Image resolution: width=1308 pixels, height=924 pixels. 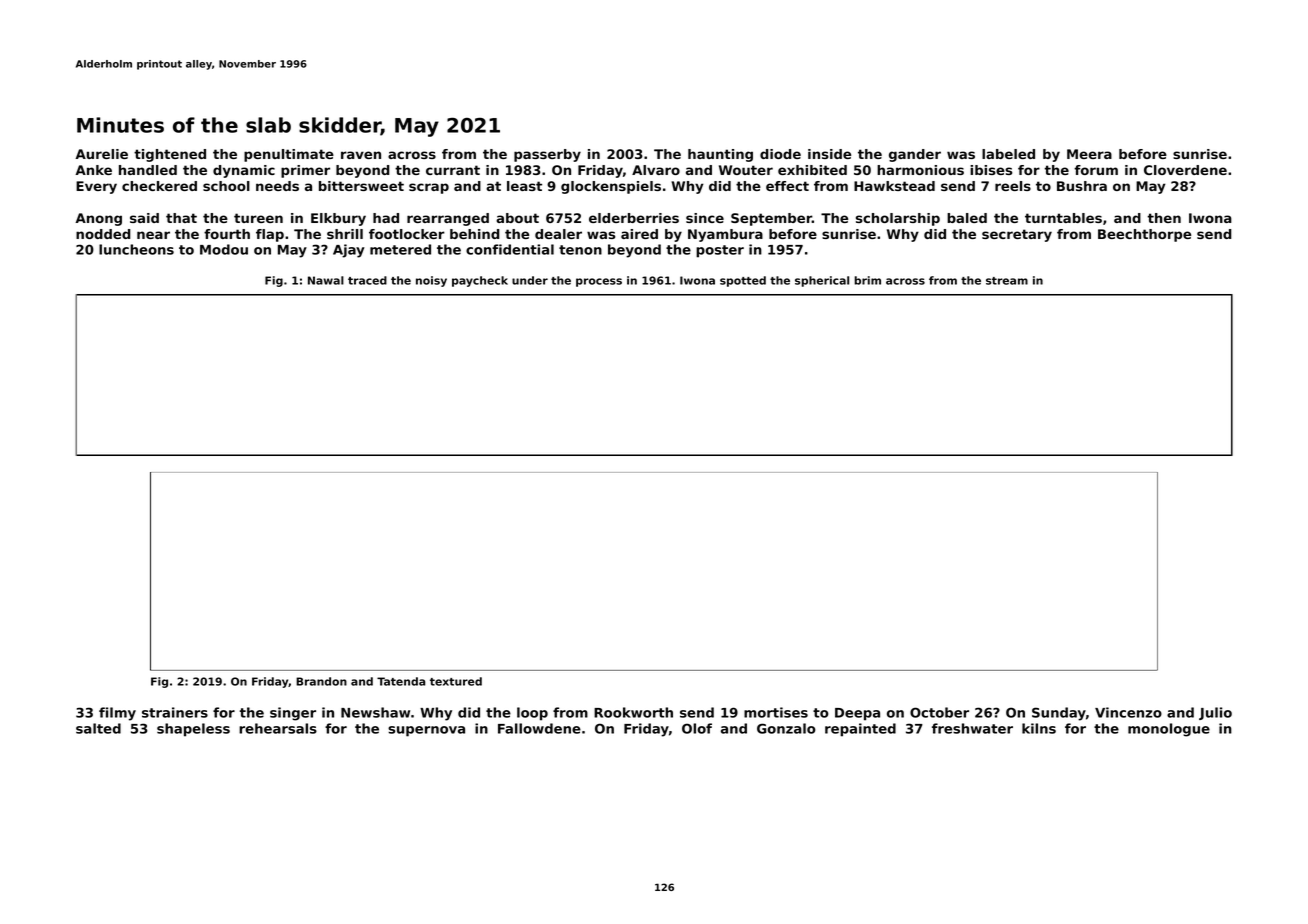 I want to click on passerby, so click(x=547, y=155).
